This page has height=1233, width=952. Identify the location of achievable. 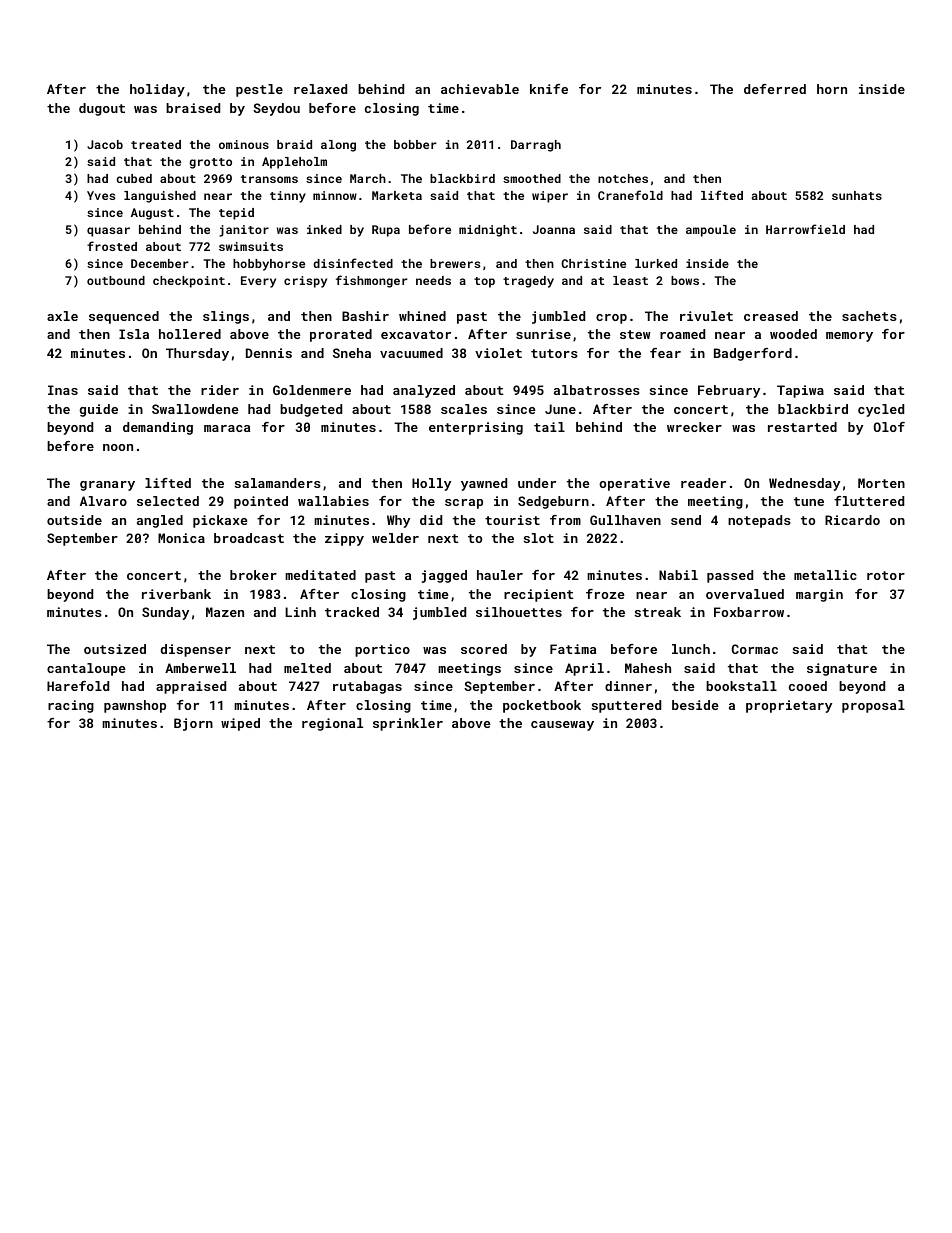
(480, 89).
